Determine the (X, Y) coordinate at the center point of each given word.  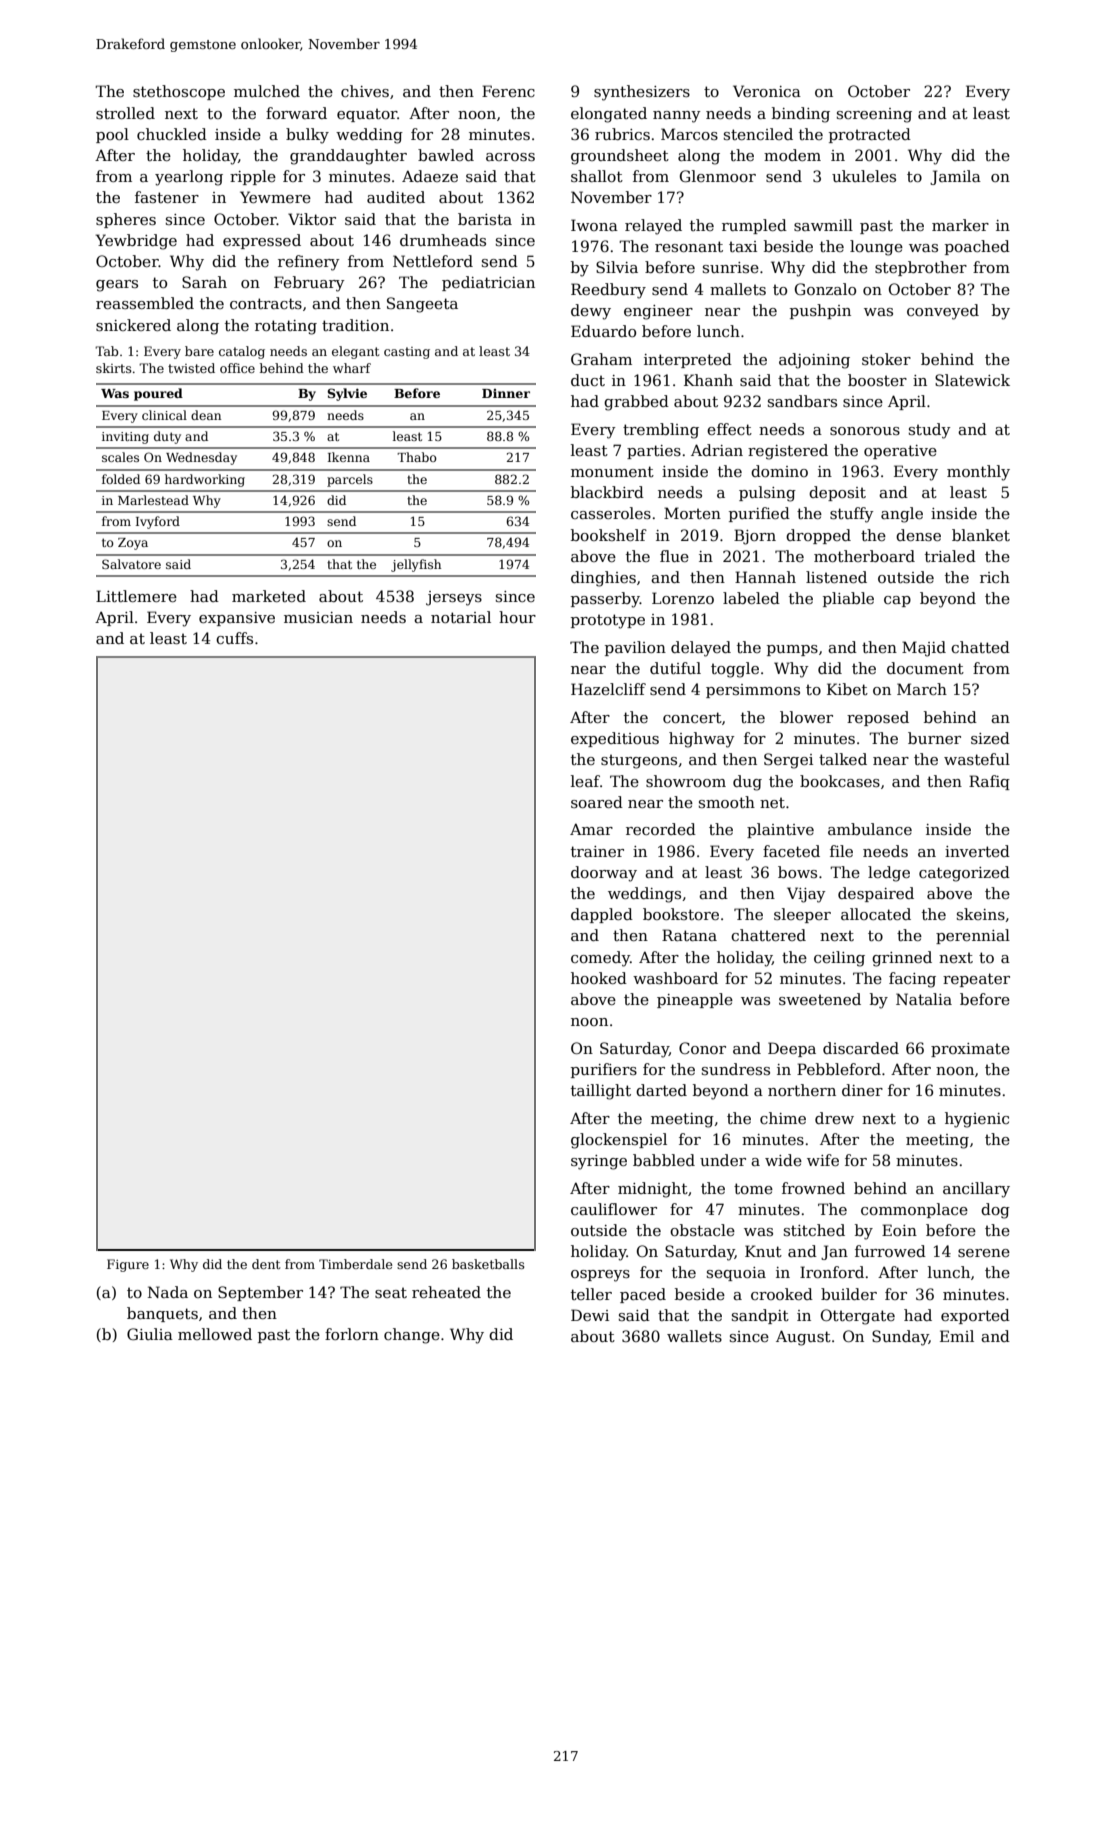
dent (266, 1264)
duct (588, 380)
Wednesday (201, 458)
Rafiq (989, 782)
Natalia (924, 999)
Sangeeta (422, 305)
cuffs (234, 638)
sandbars (802, 401)
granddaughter (348, 157)
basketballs (488, 1264)
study (930, 431)
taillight (601, 1092)
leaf (585, 781)
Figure (128, 1265)
